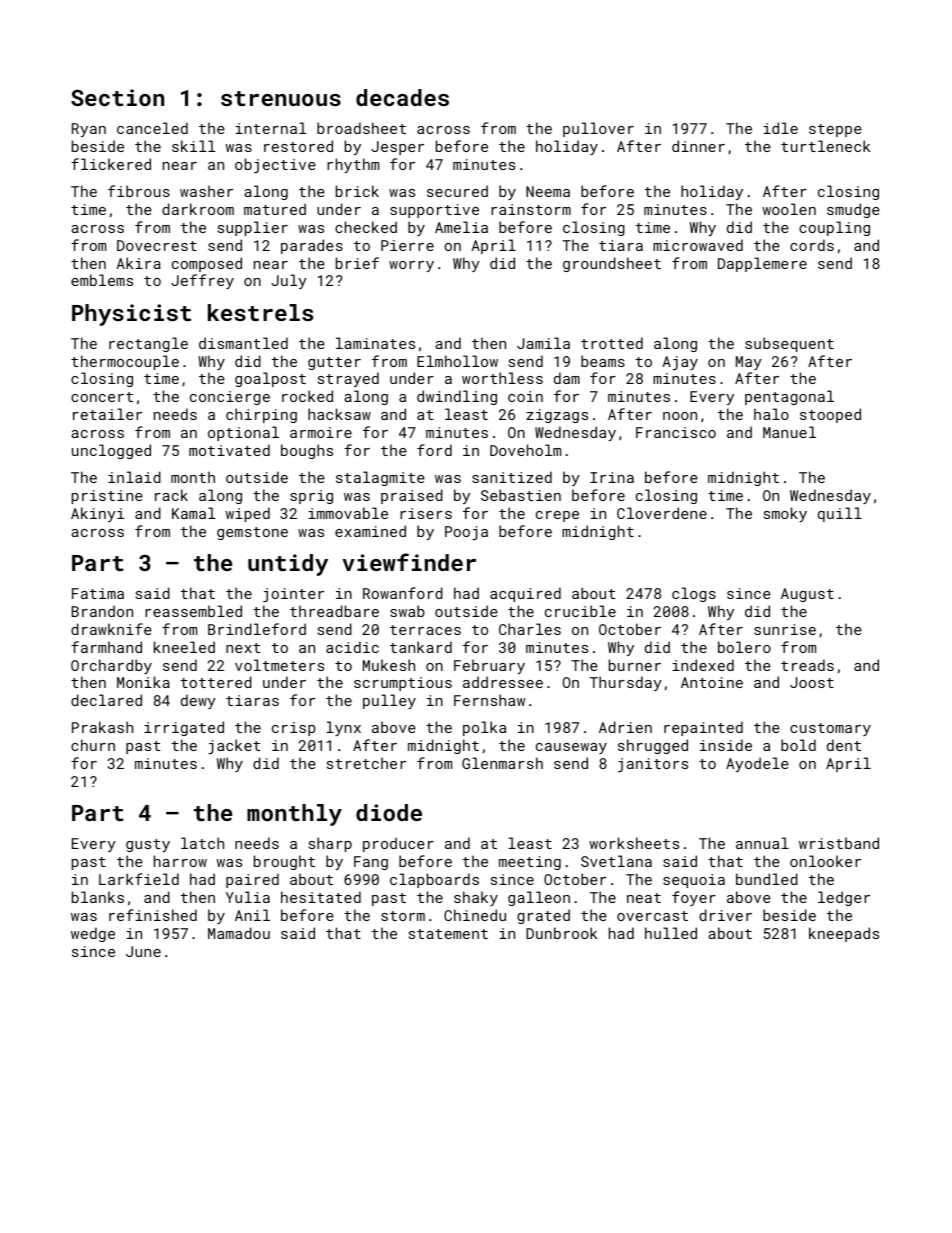 The height and width of the image is (1233, 952). Describe the element at coordinates (781, 128) in the image. I see `idle` at that location.
